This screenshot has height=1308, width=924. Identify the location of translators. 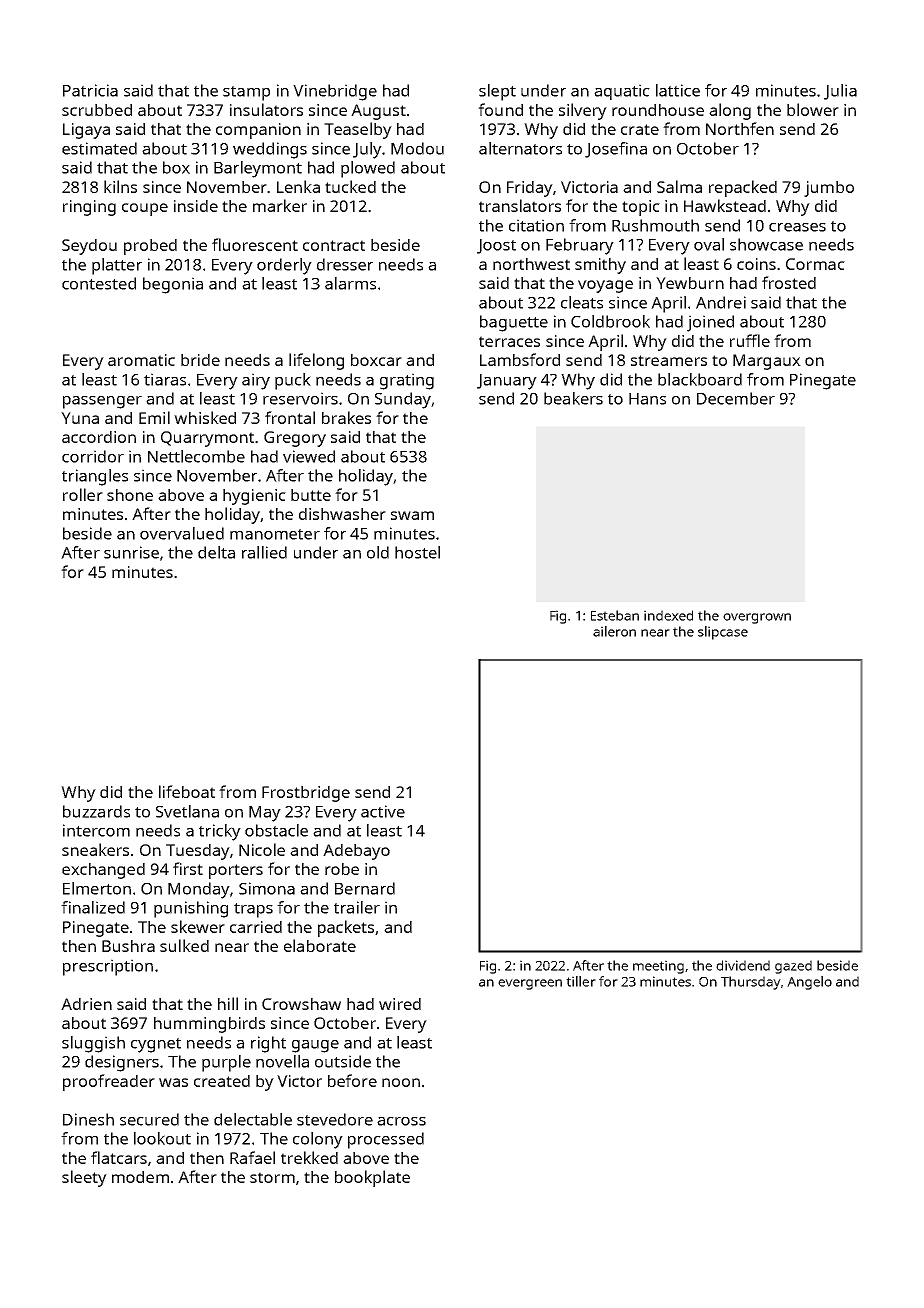
(520, 205).
